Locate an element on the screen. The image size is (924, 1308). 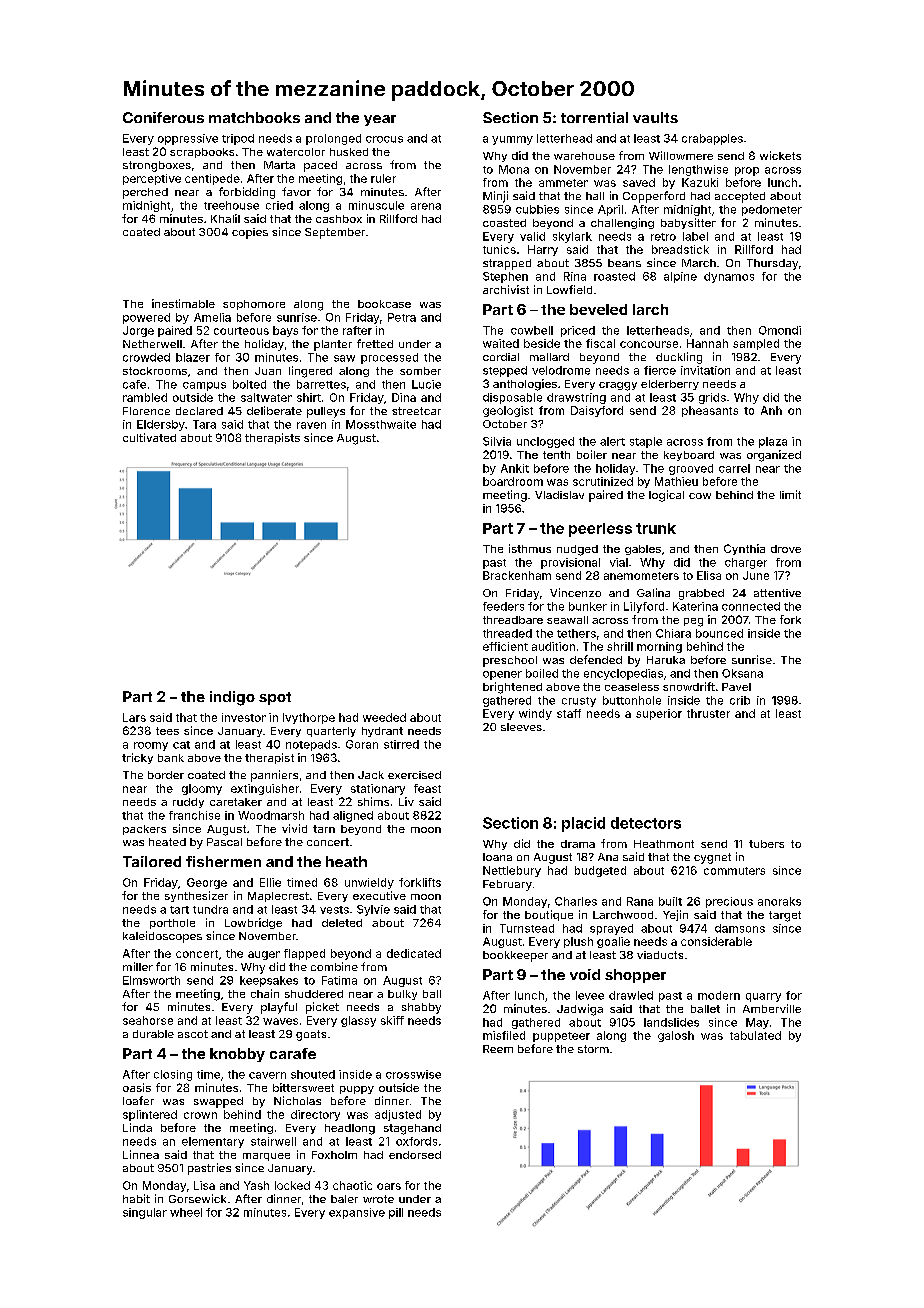
Ioana is located at coordinates (497, 857).
